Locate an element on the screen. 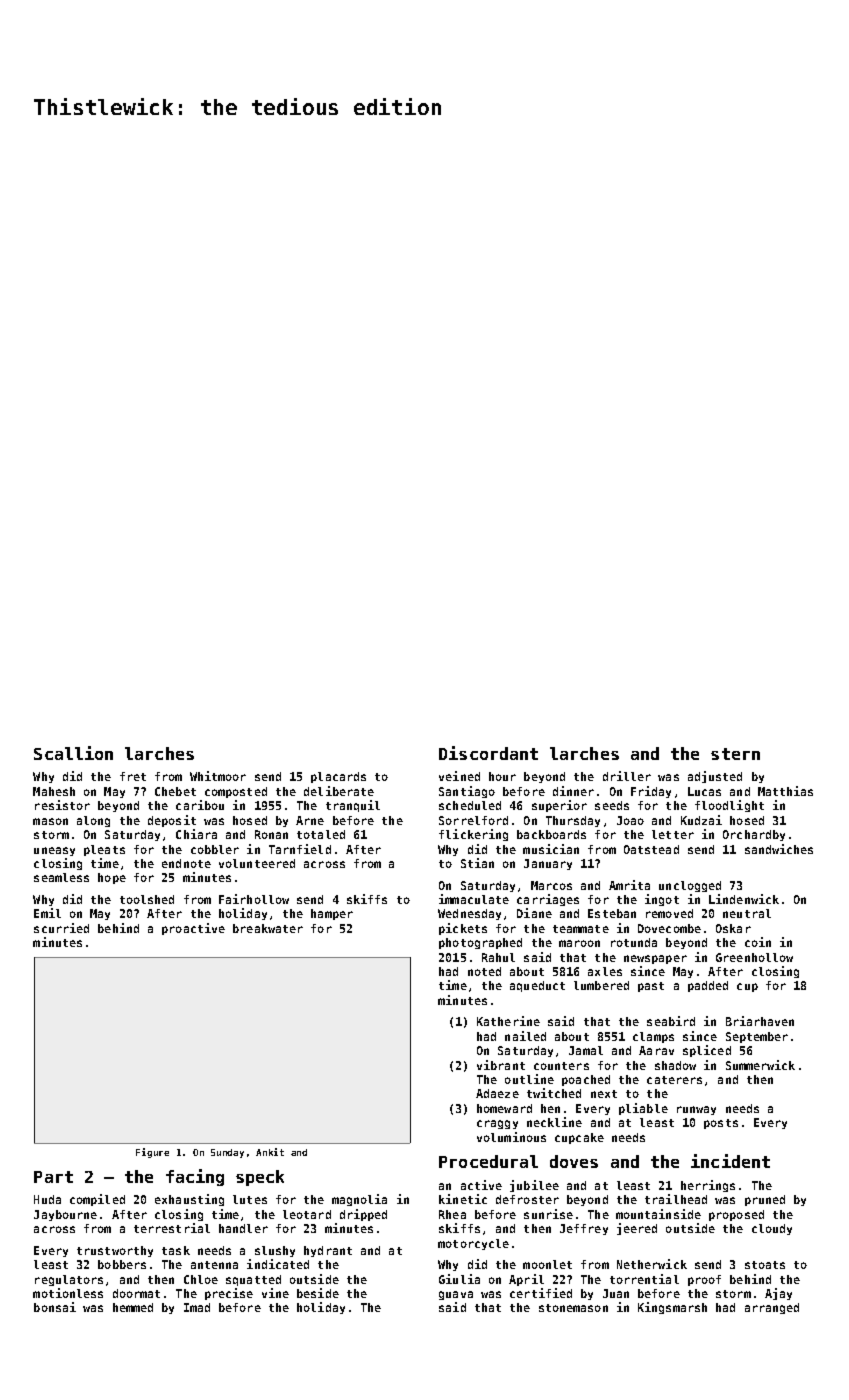 Image resolution: width=849 pixels, height=1400 pixels. ingot is located at coordinates (662, 900).
